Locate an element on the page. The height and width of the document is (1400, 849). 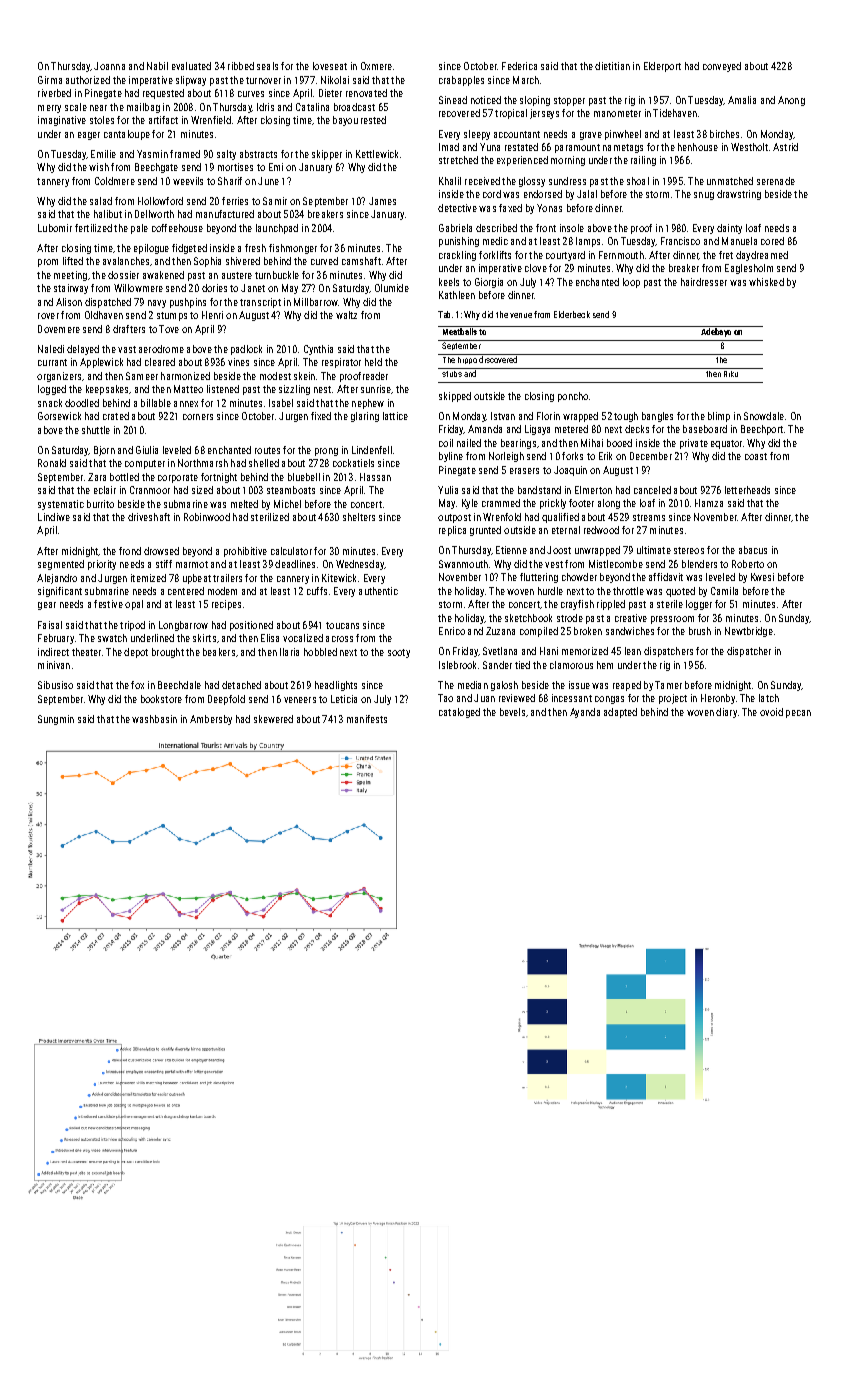
Dovemere is located at coordinates (59, 329).
